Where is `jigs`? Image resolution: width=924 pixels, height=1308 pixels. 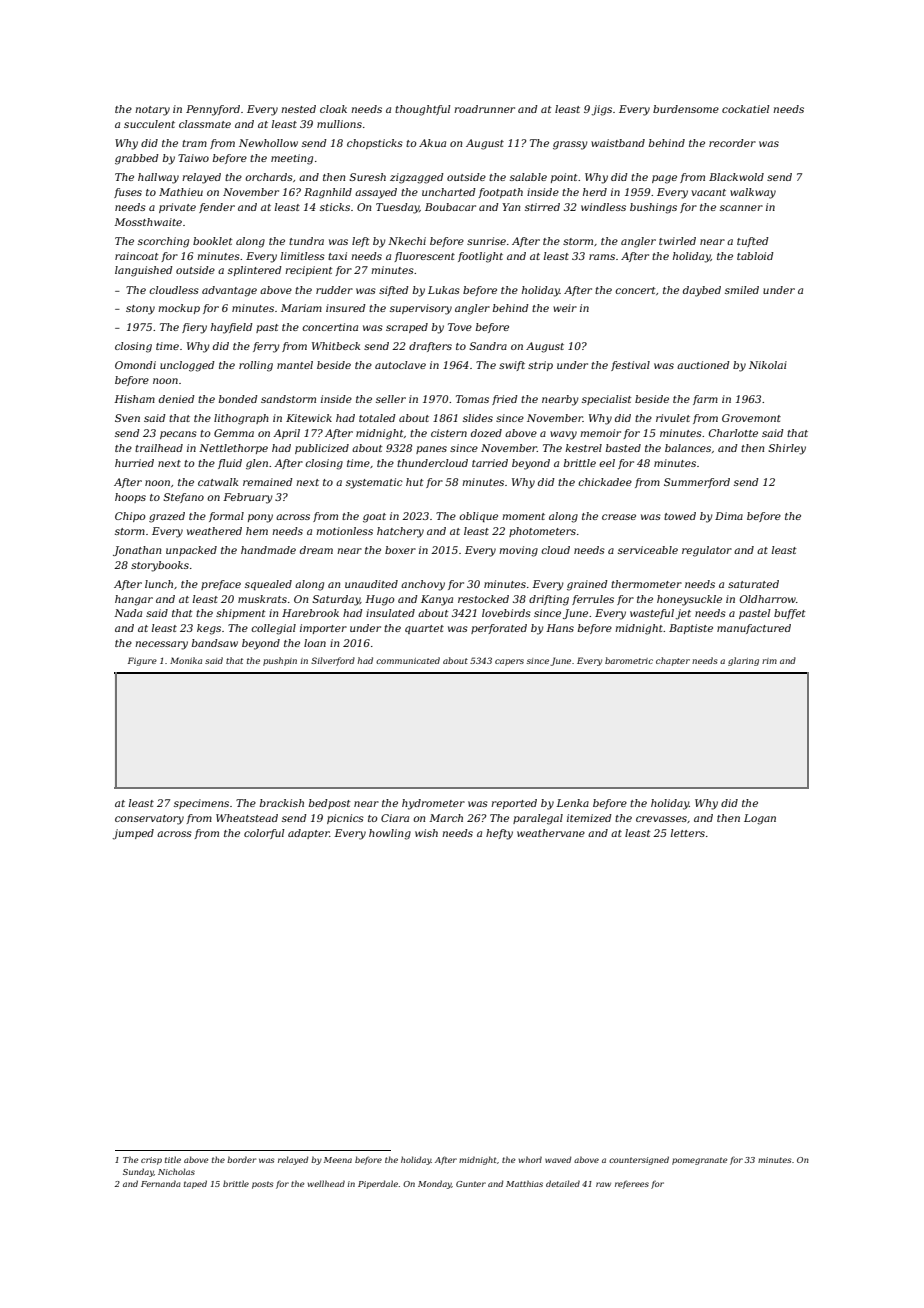 jigs is located at coordinates (602, 110).
